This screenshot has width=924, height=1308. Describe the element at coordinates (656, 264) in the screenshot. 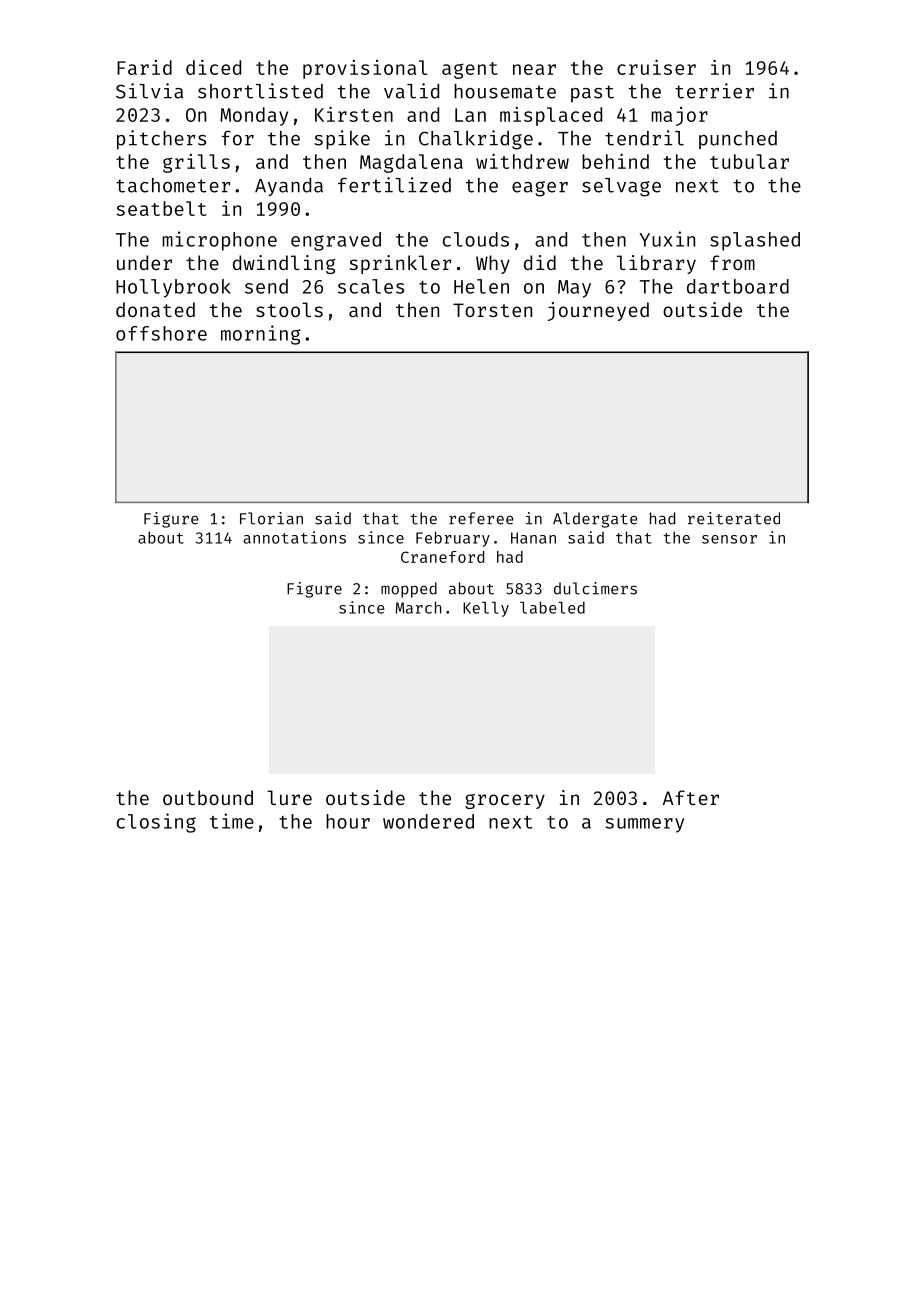

I see `library` at that location.
